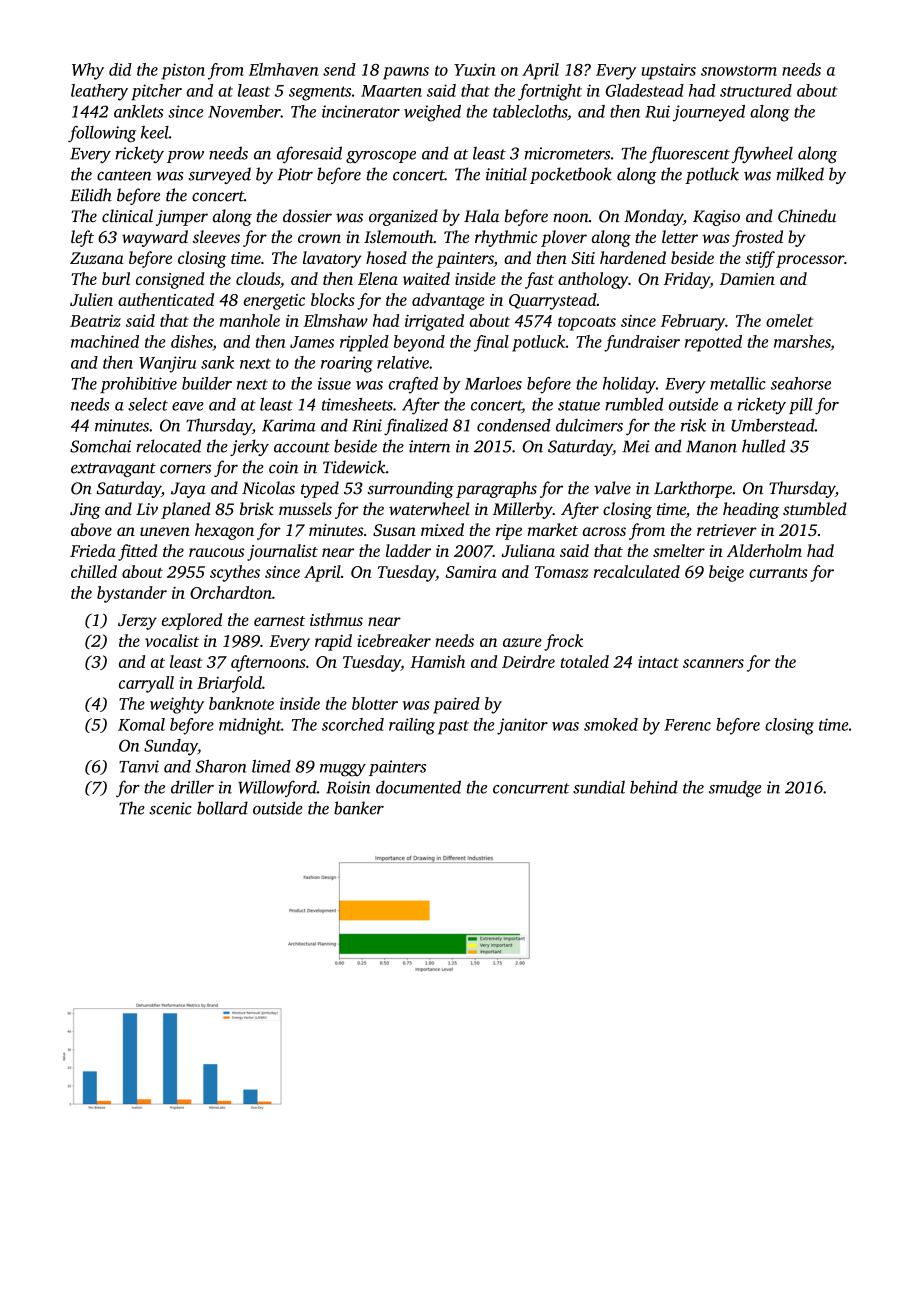  Describe the element at coordinates (124, 175) in the page. I see `canteen` at that location.
